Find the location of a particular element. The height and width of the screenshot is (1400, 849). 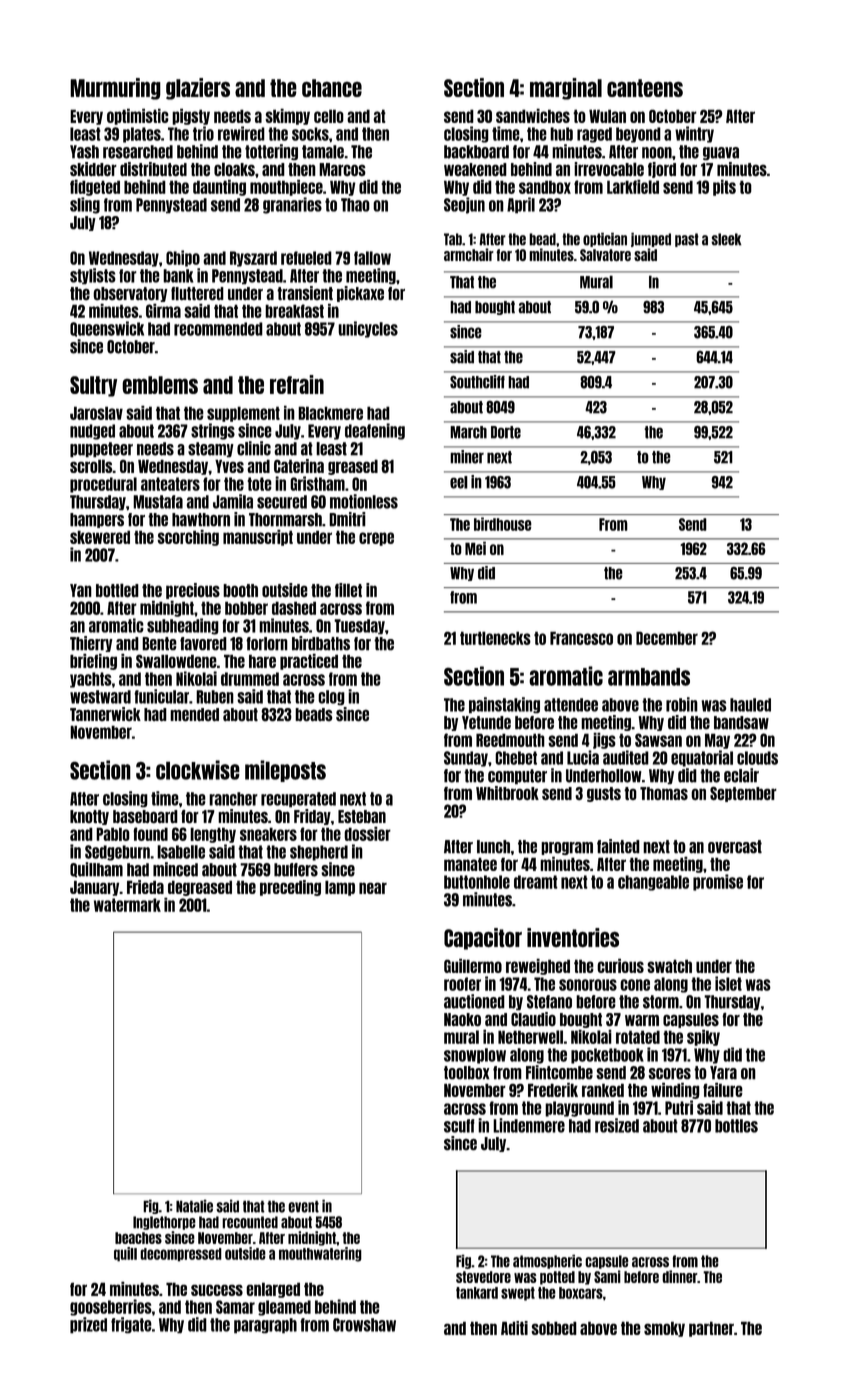

deafening is located at coordinates (375, 431).
